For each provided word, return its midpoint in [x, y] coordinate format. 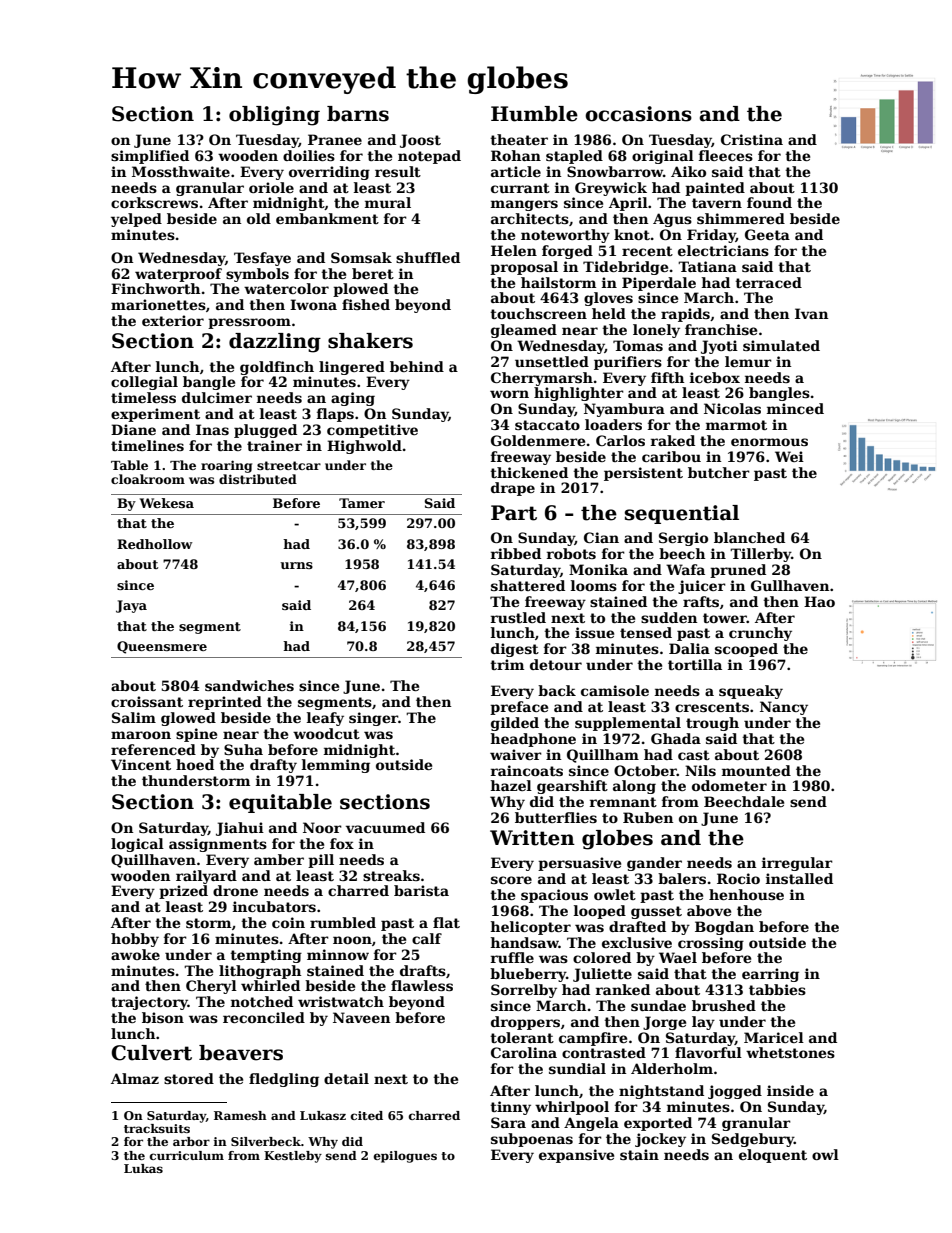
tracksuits [157, 1128]
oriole [271, 187]
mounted [756, 770]
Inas [212, 429]
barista [421, 890]
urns [296, 565]
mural [388, 202]
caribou [671, 456]
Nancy [784, 708]
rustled [518, 617]
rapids [685, 315]
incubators [274, 906]
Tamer [362, 503]
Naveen [361, 1017]
